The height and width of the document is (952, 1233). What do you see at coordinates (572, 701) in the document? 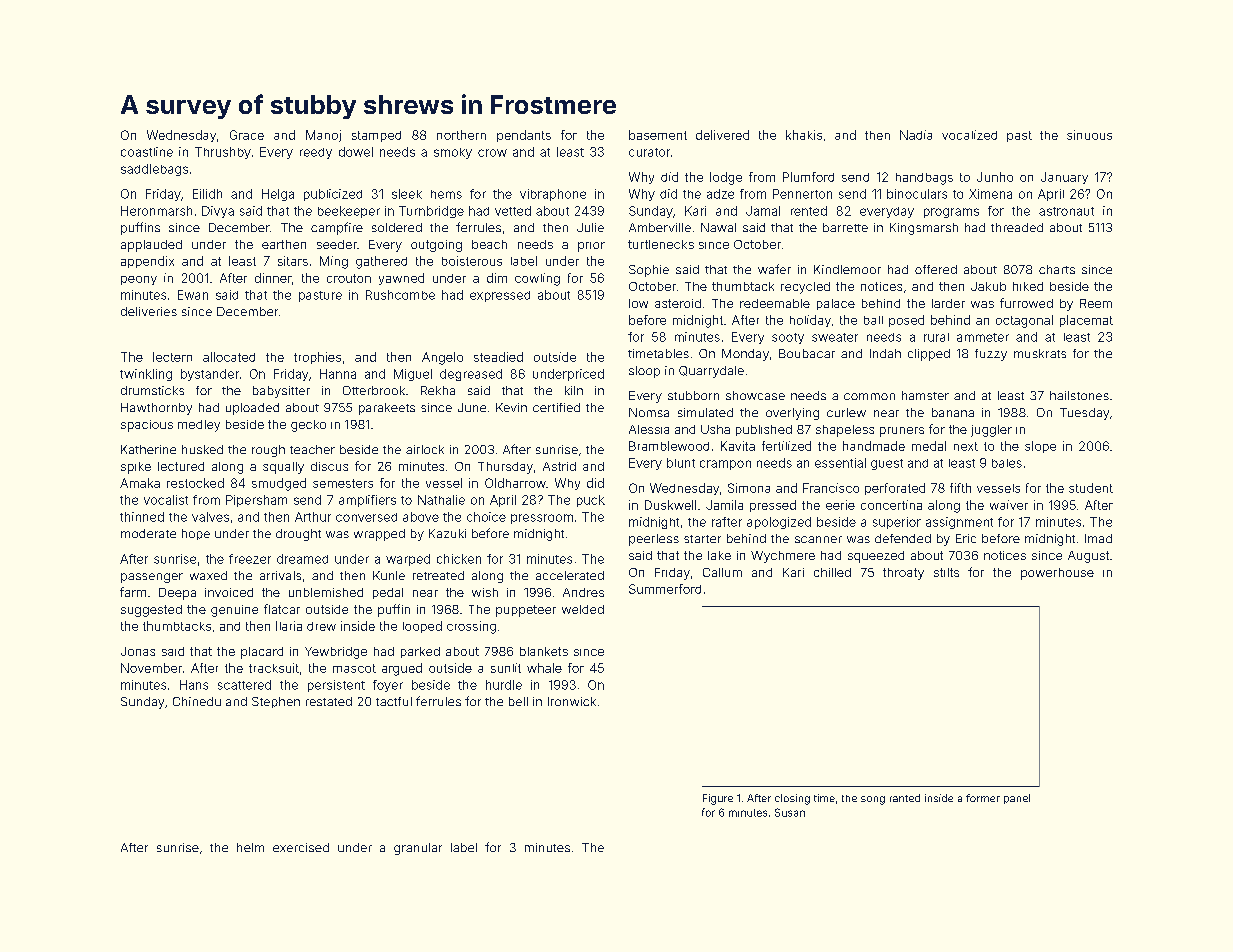
I see `Ironwick` at bounding box center [572, 701].
